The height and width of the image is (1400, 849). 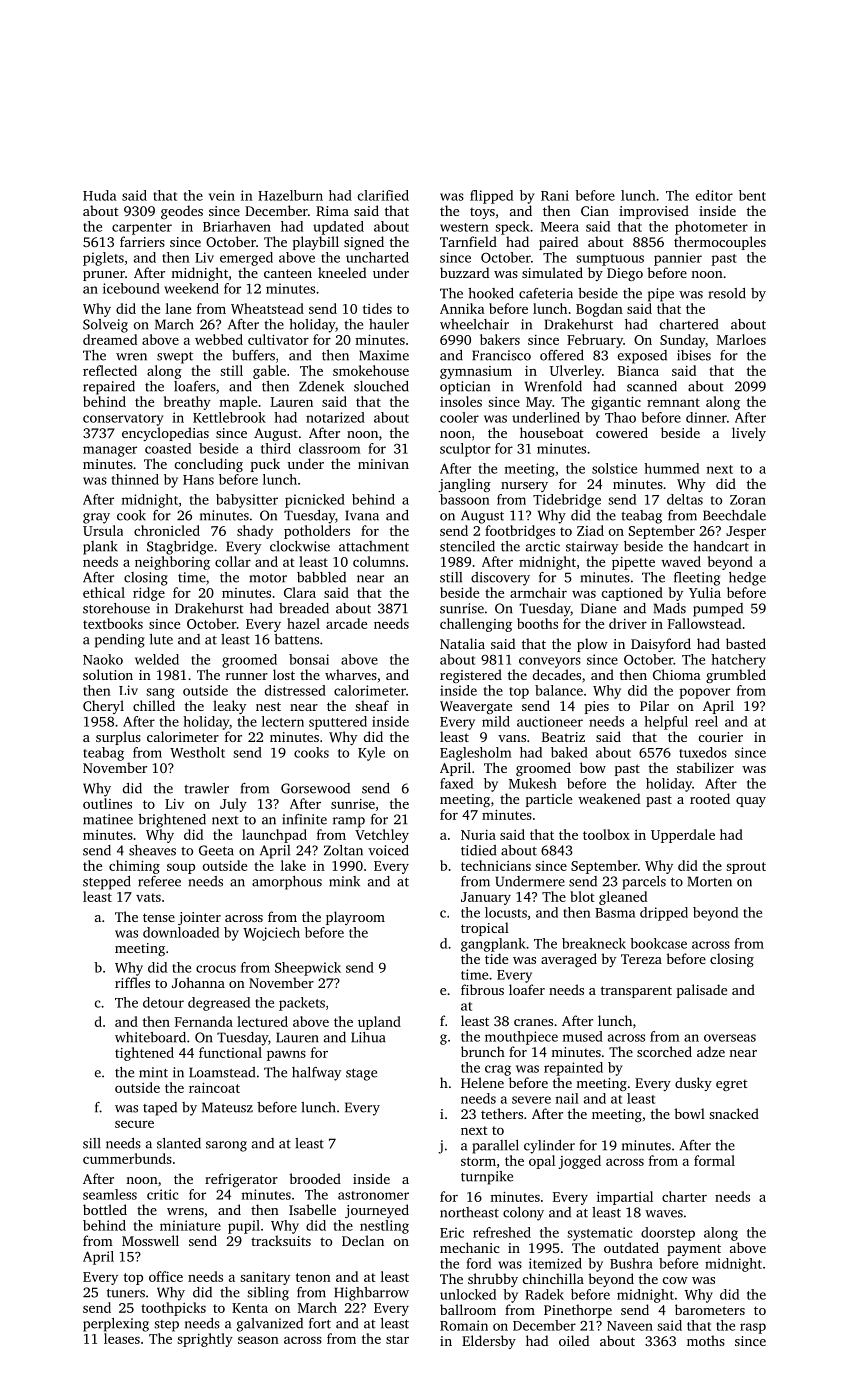 I want to click on halfway, so click(x=316, y=1074).
